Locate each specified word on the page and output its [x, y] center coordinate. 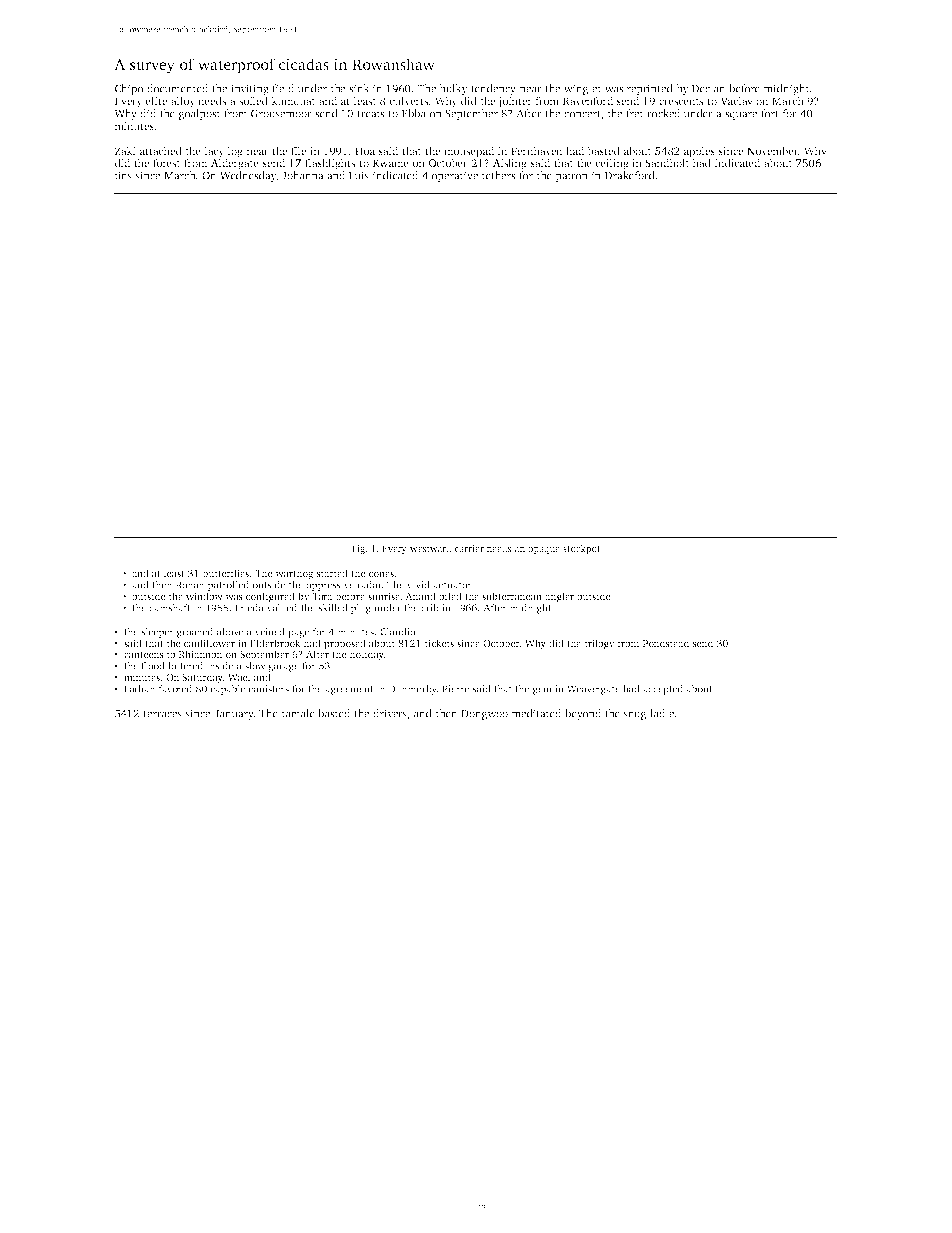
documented [177, 88]
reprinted [650, 89]
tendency [493, 89]
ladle [662, 713]
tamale [298, 713]
